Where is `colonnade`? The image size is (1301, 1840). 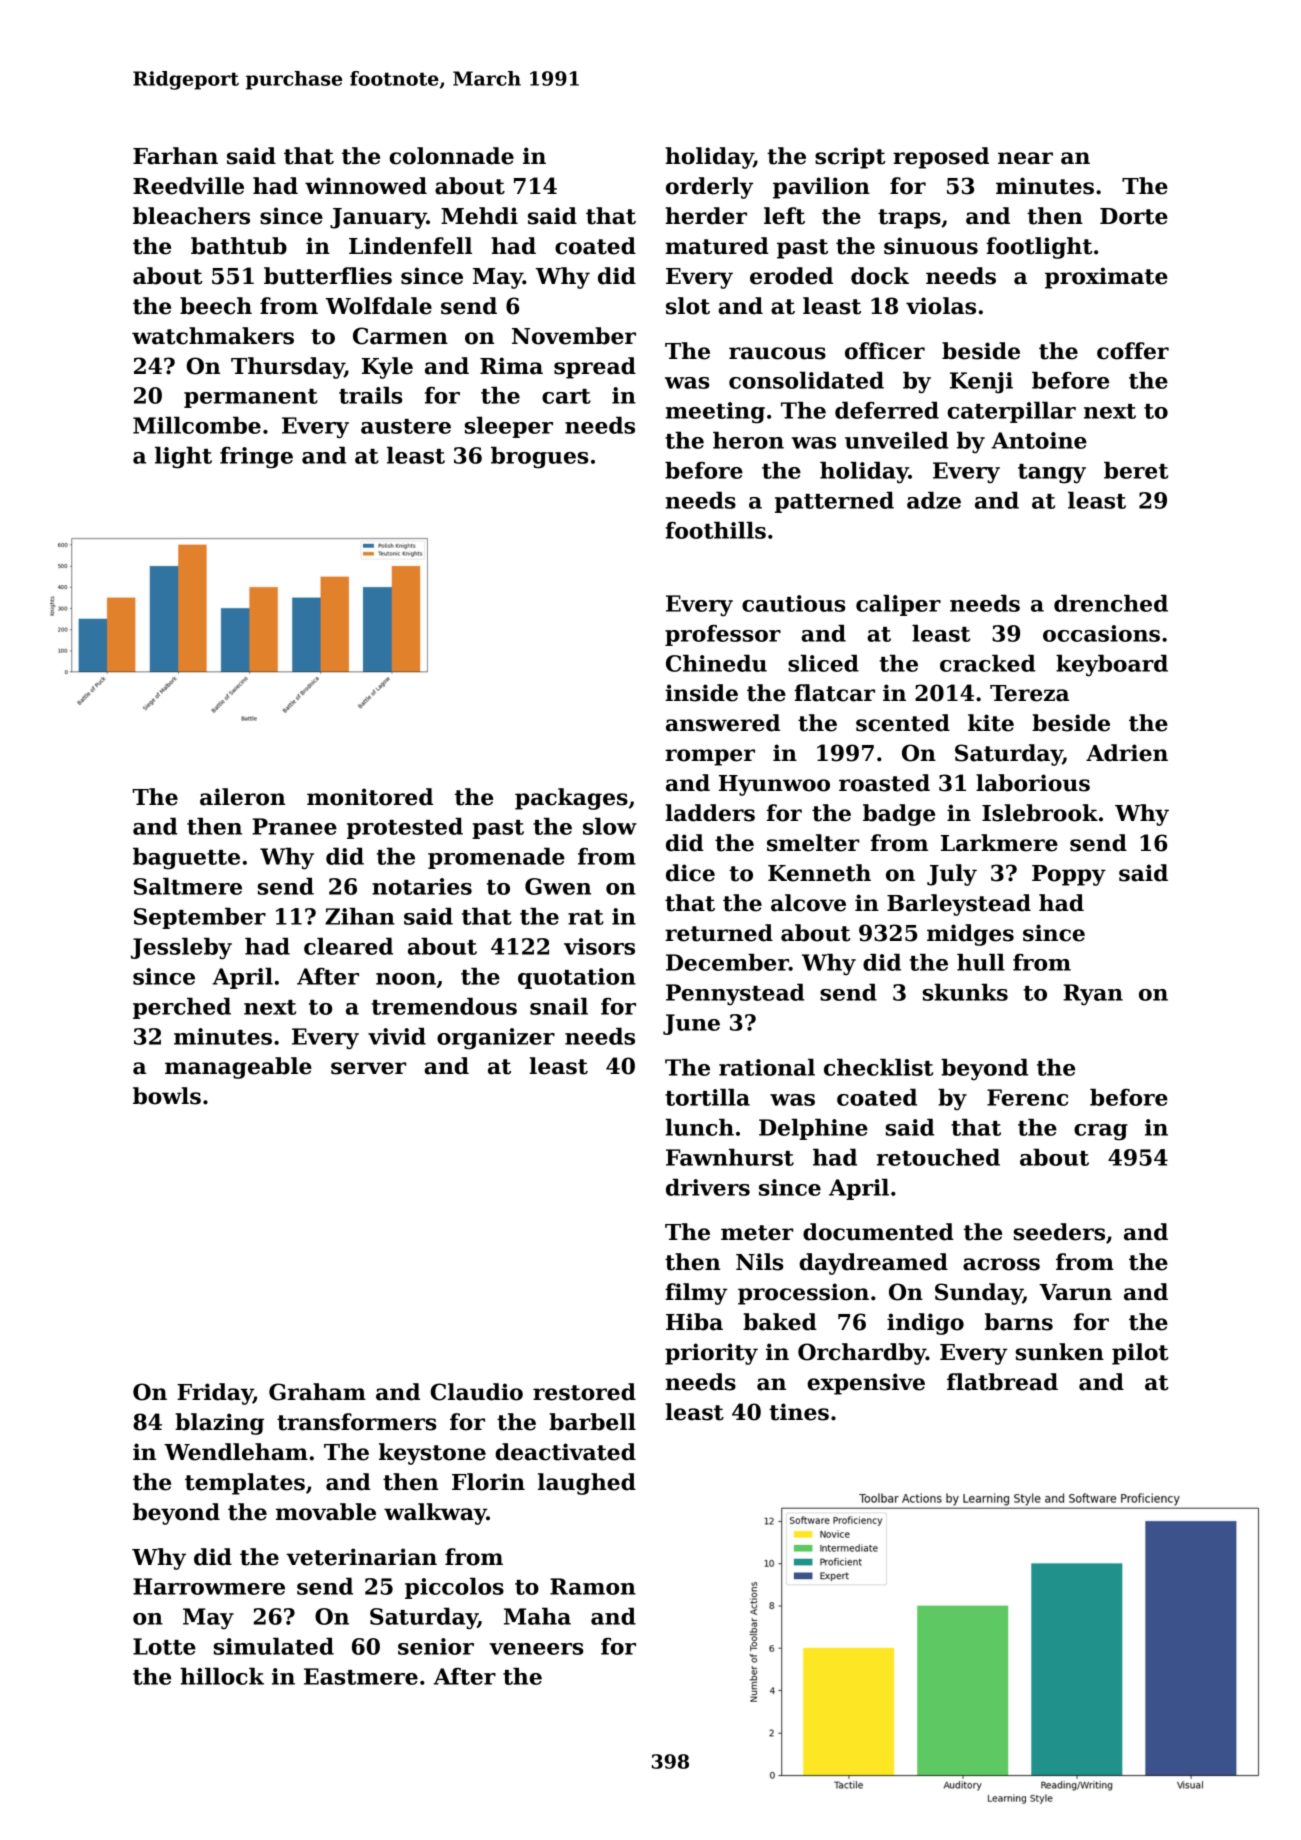
colonnade is located at coordinates (451, 156).
